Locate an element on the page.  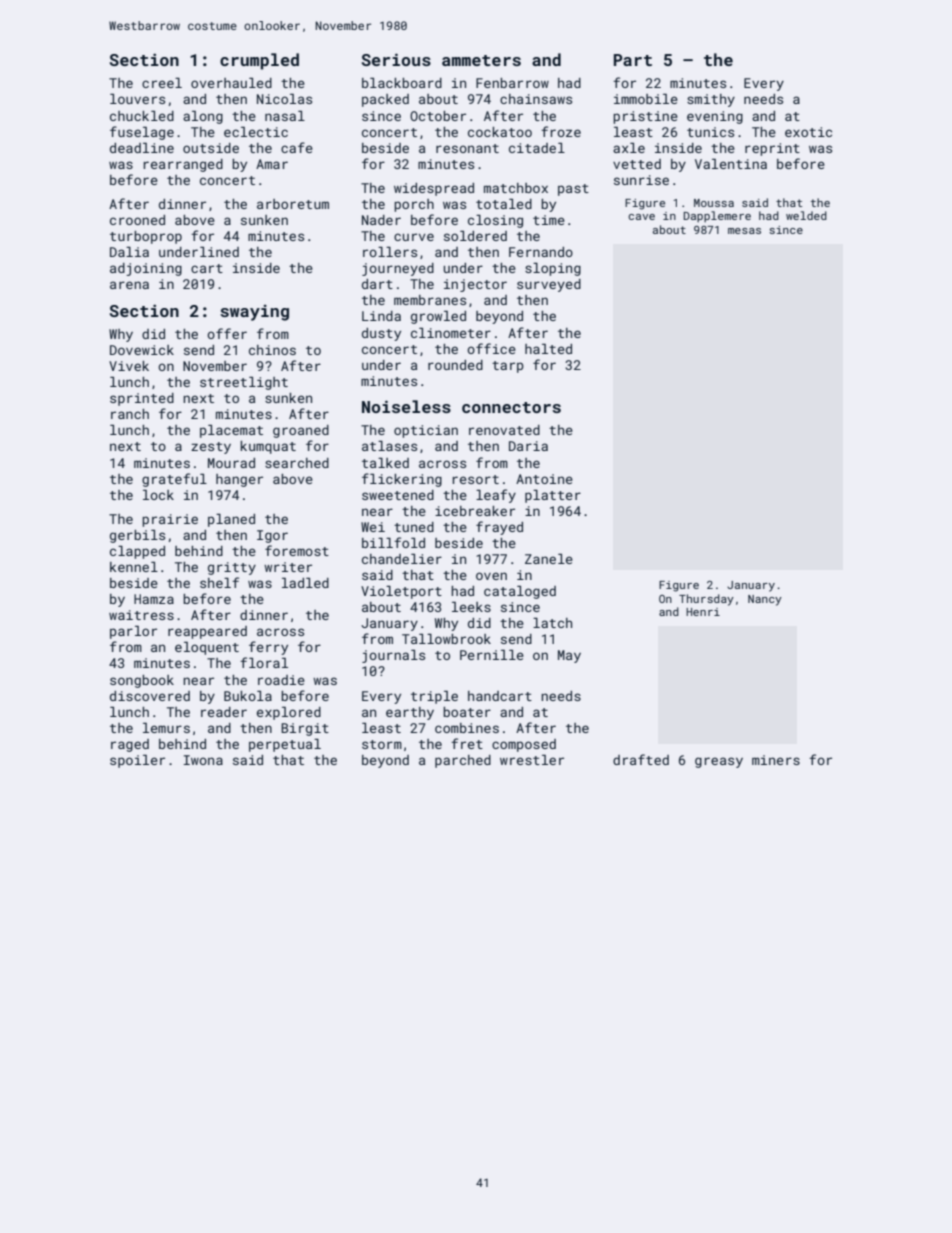
discovered is located at coordinates (150, 696).
